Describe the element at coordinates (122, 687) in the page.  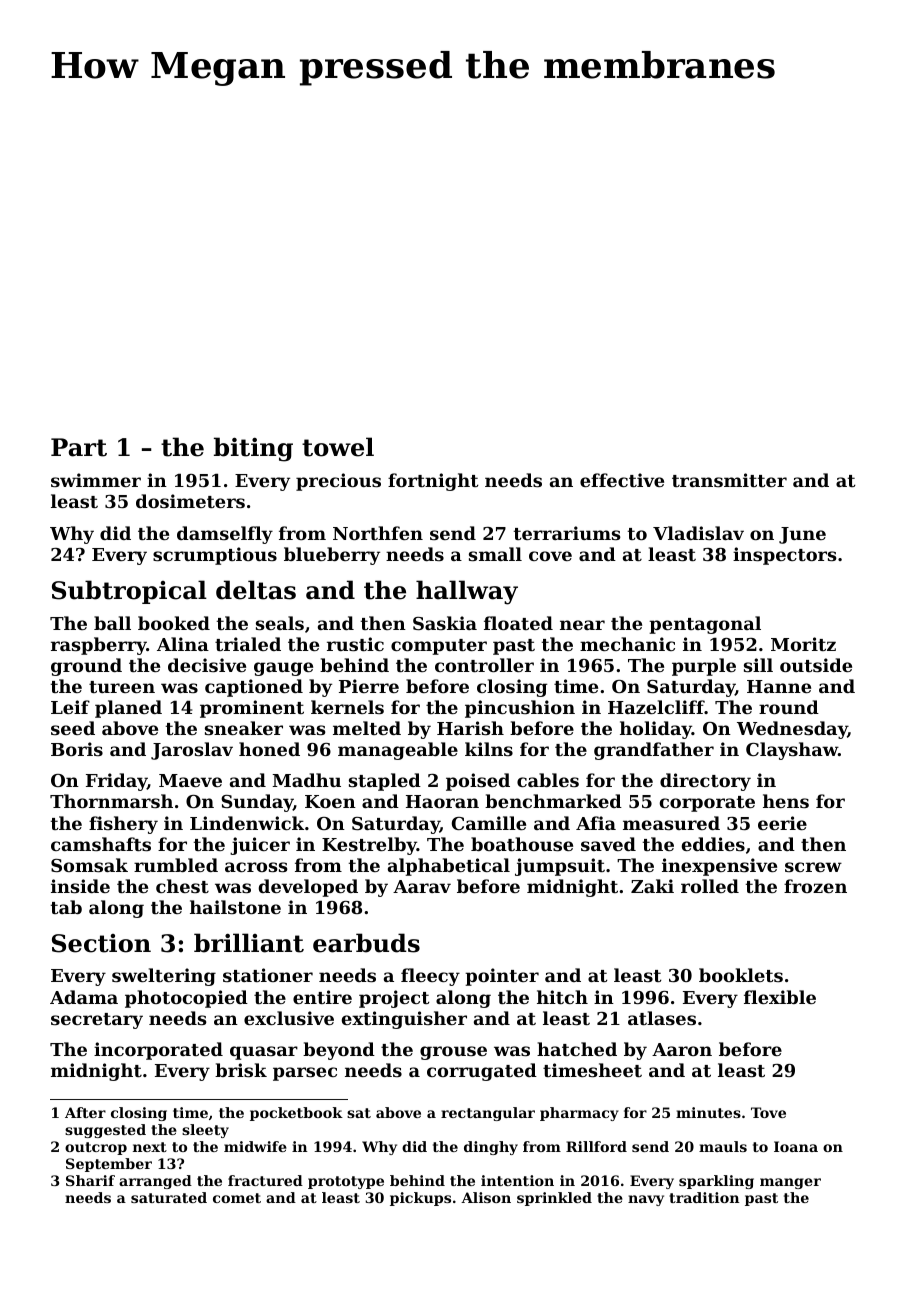
I see `tureen` at that location.
